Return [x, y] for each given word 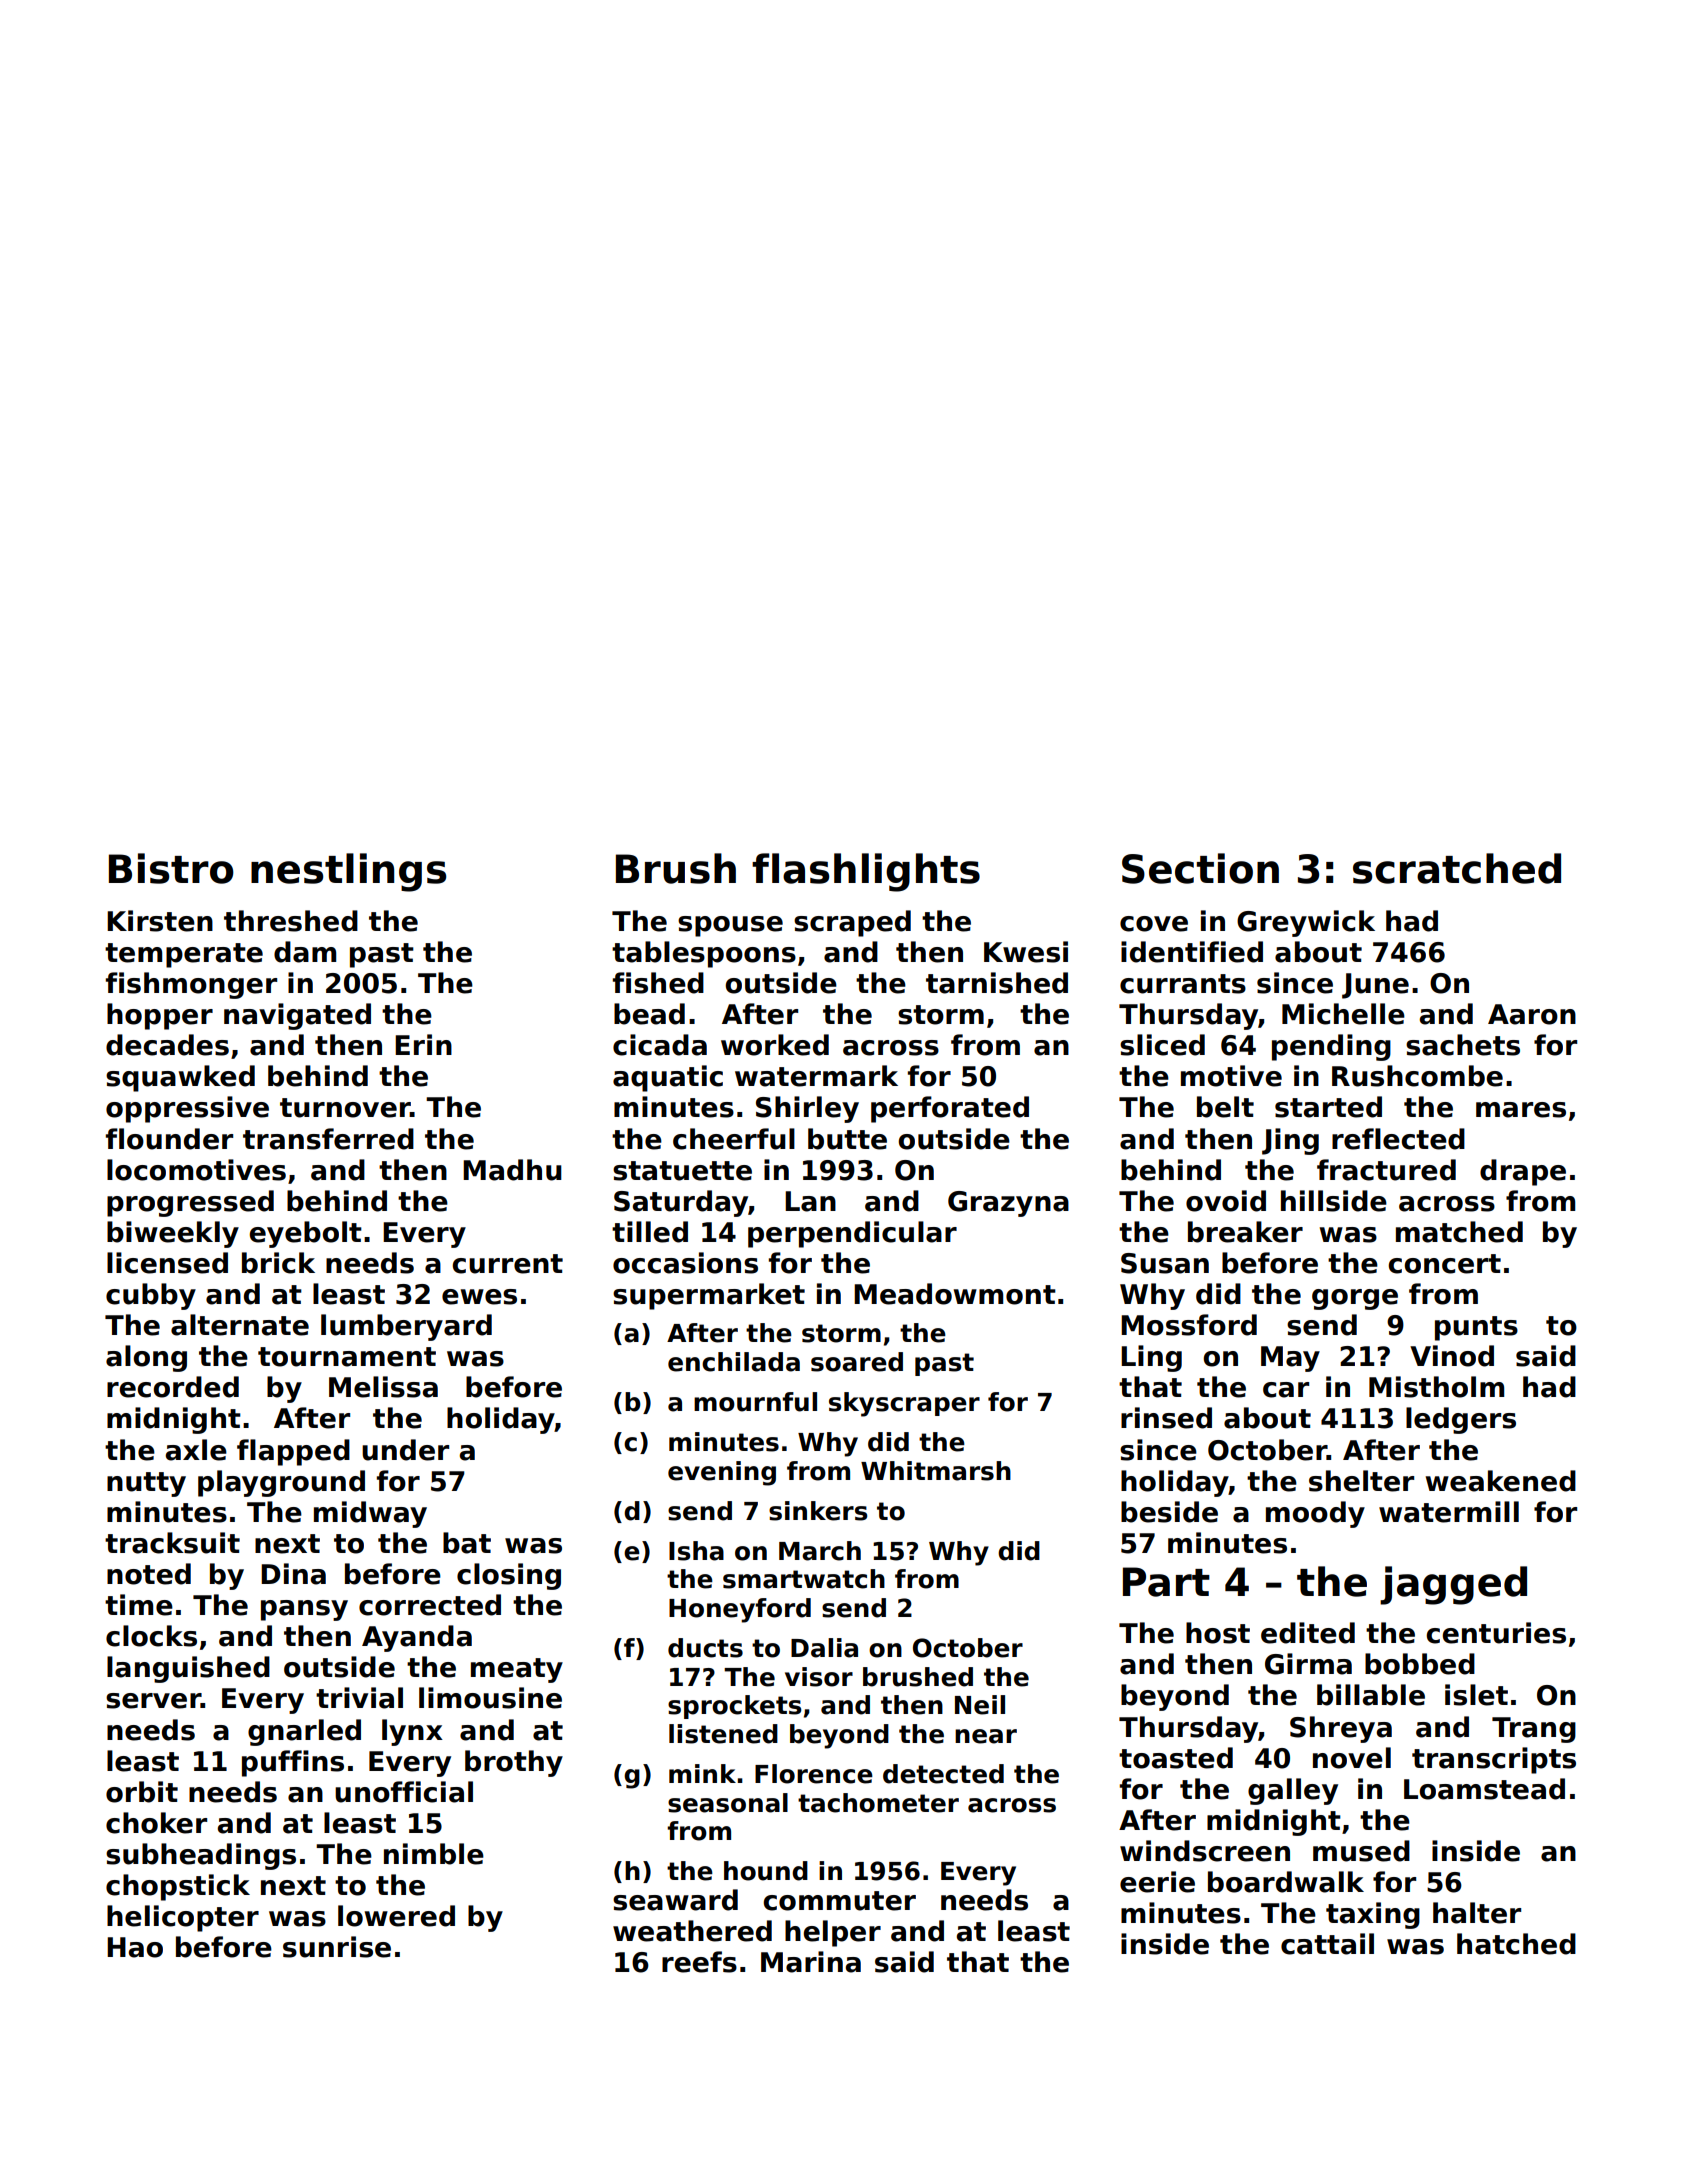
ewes [479, 1297]
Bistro [171, 868]
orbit [142, 1792]
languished [188, 1669]
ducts [705, 1648]
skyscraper [904, 1404]
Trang [1534, 1730]
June [1375, 986]
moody [1315, 1514]
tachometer [878, 1803]
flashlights [866, 872]
